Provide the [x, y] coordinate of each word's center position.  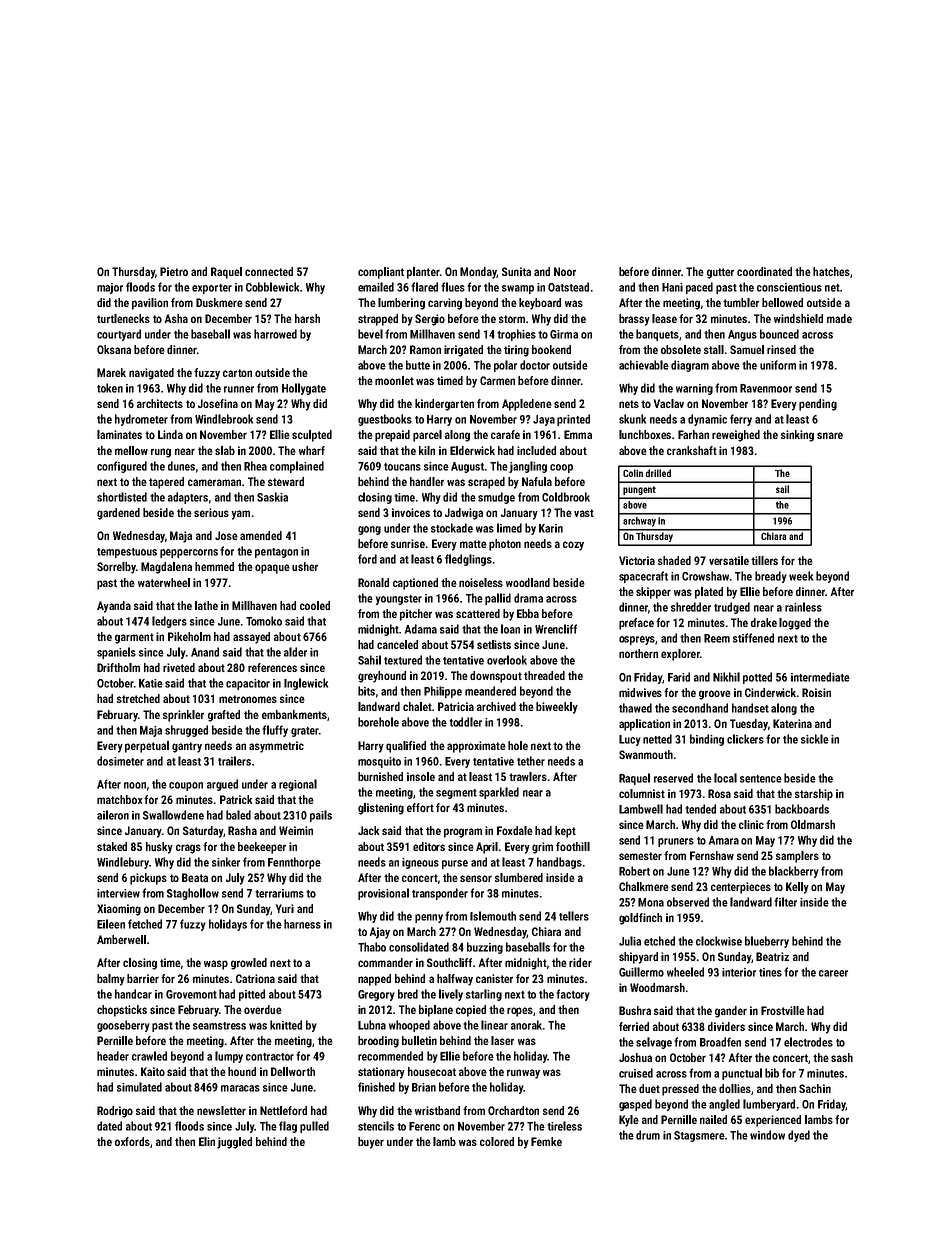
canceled [397, 644]
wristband [437, 1110]
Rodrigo [115, 1112]
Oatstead [568, 287]
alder [295, 652]
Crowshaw [705, 576]
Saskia [272, 497]
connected [269, 271]
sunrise [408, 543]
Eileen [111, 924]
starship [814, 795]
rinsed [781, 349]
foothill [573, 846]
